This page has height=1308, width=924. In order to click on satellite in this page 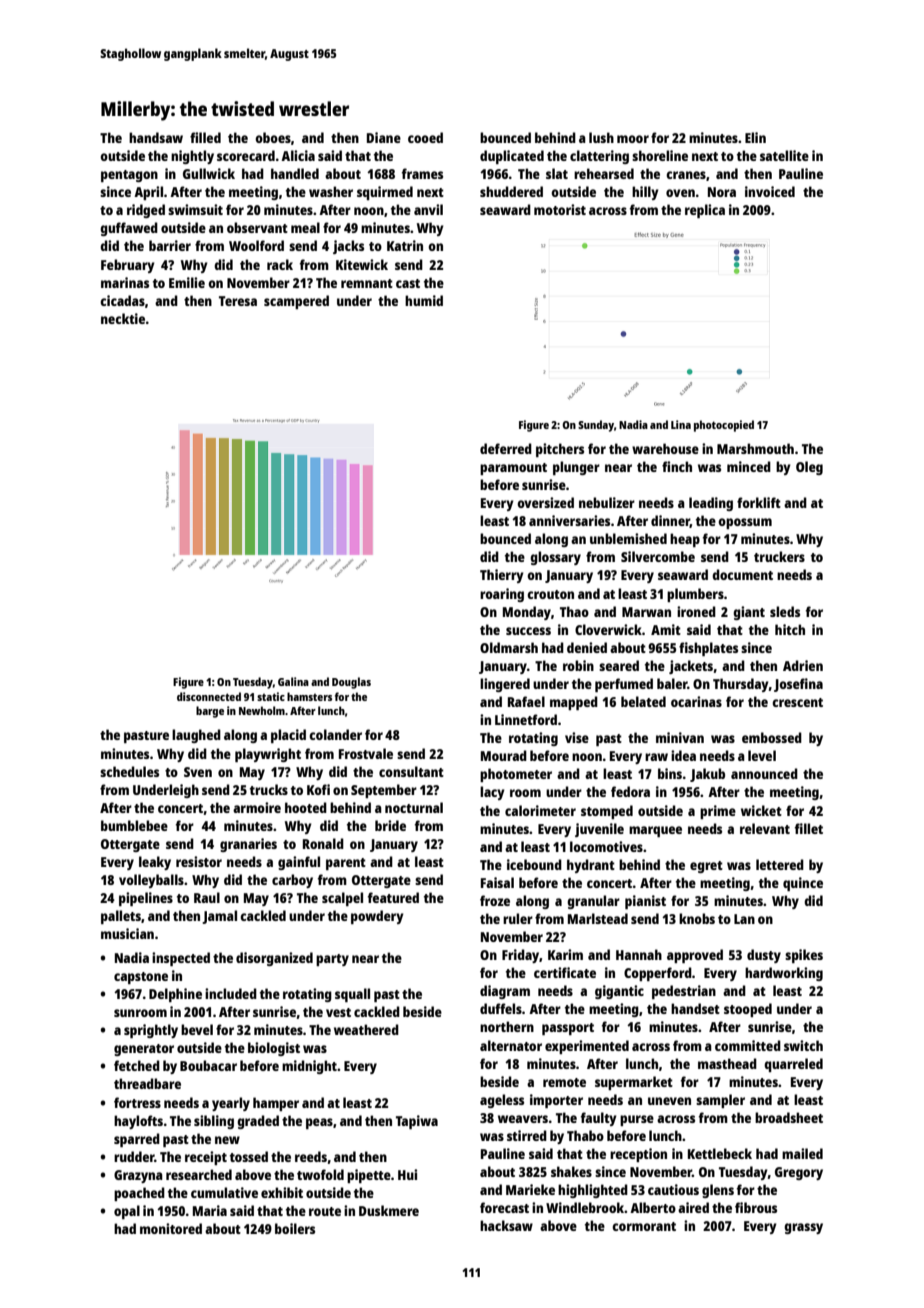, I will do `click(784, 155)`.
